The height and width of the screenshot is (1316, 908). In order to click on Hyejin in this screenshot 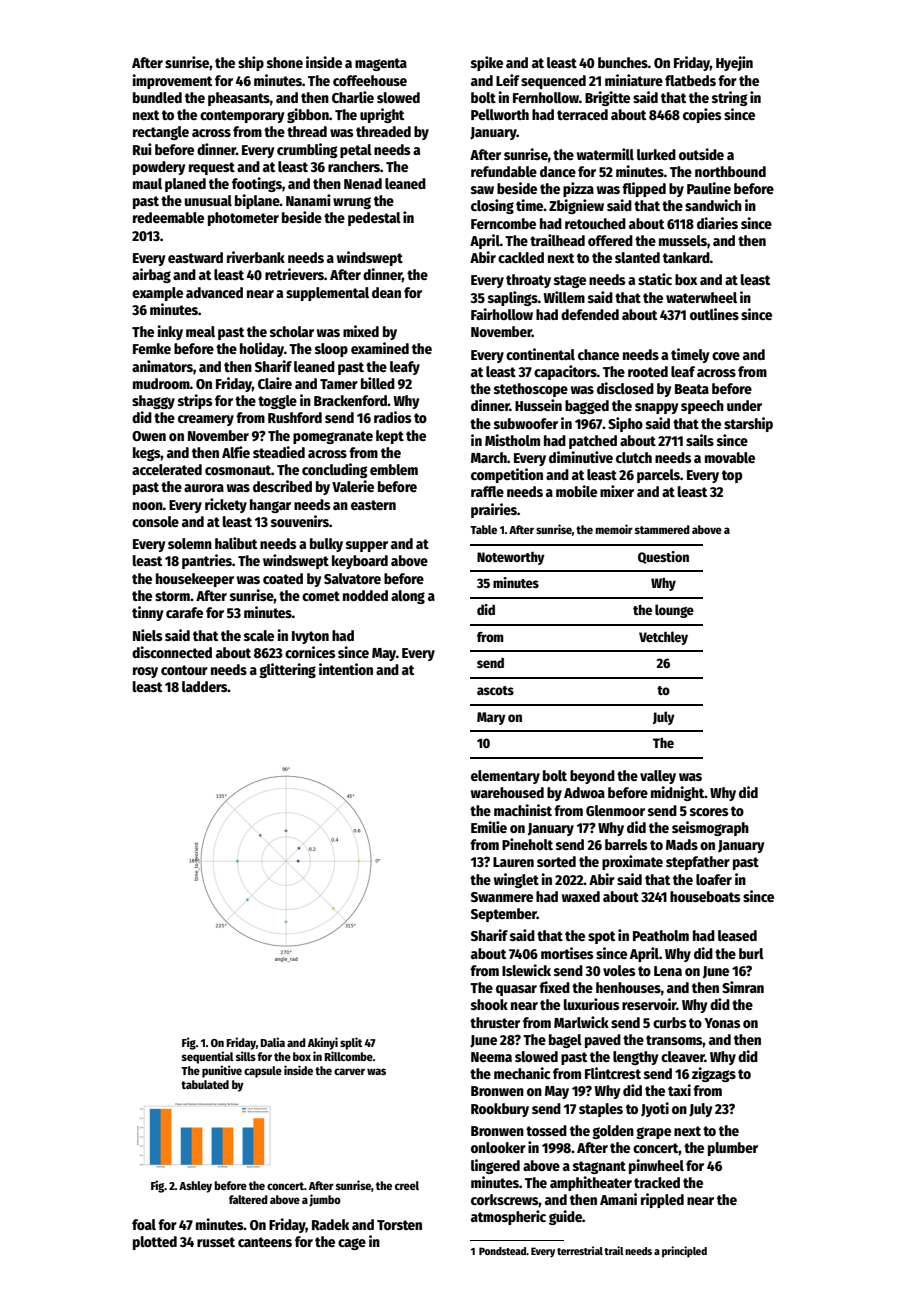, I will do `click(734, 63)`.
